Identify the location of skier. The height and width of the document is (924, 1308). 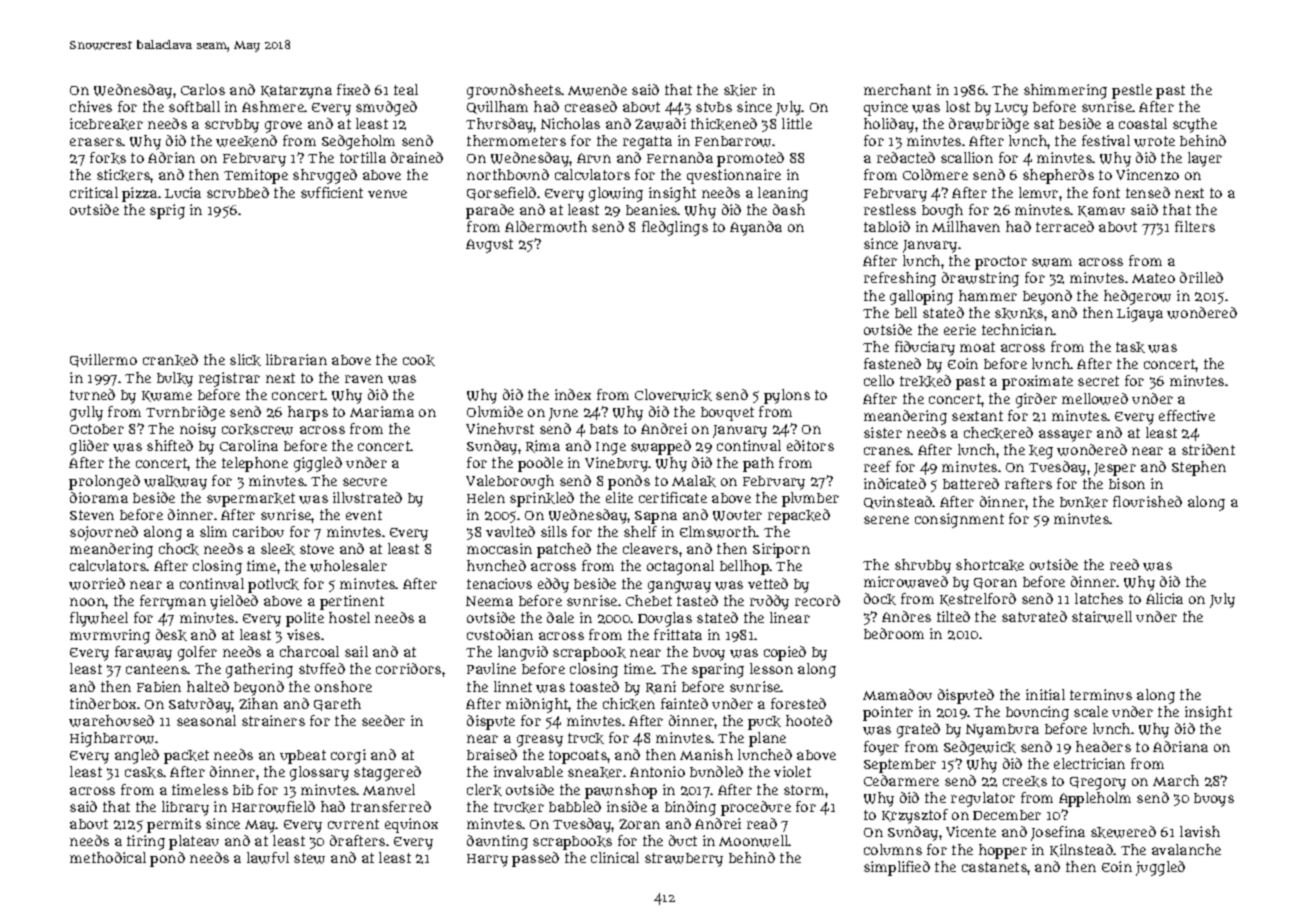
(740, 90).
